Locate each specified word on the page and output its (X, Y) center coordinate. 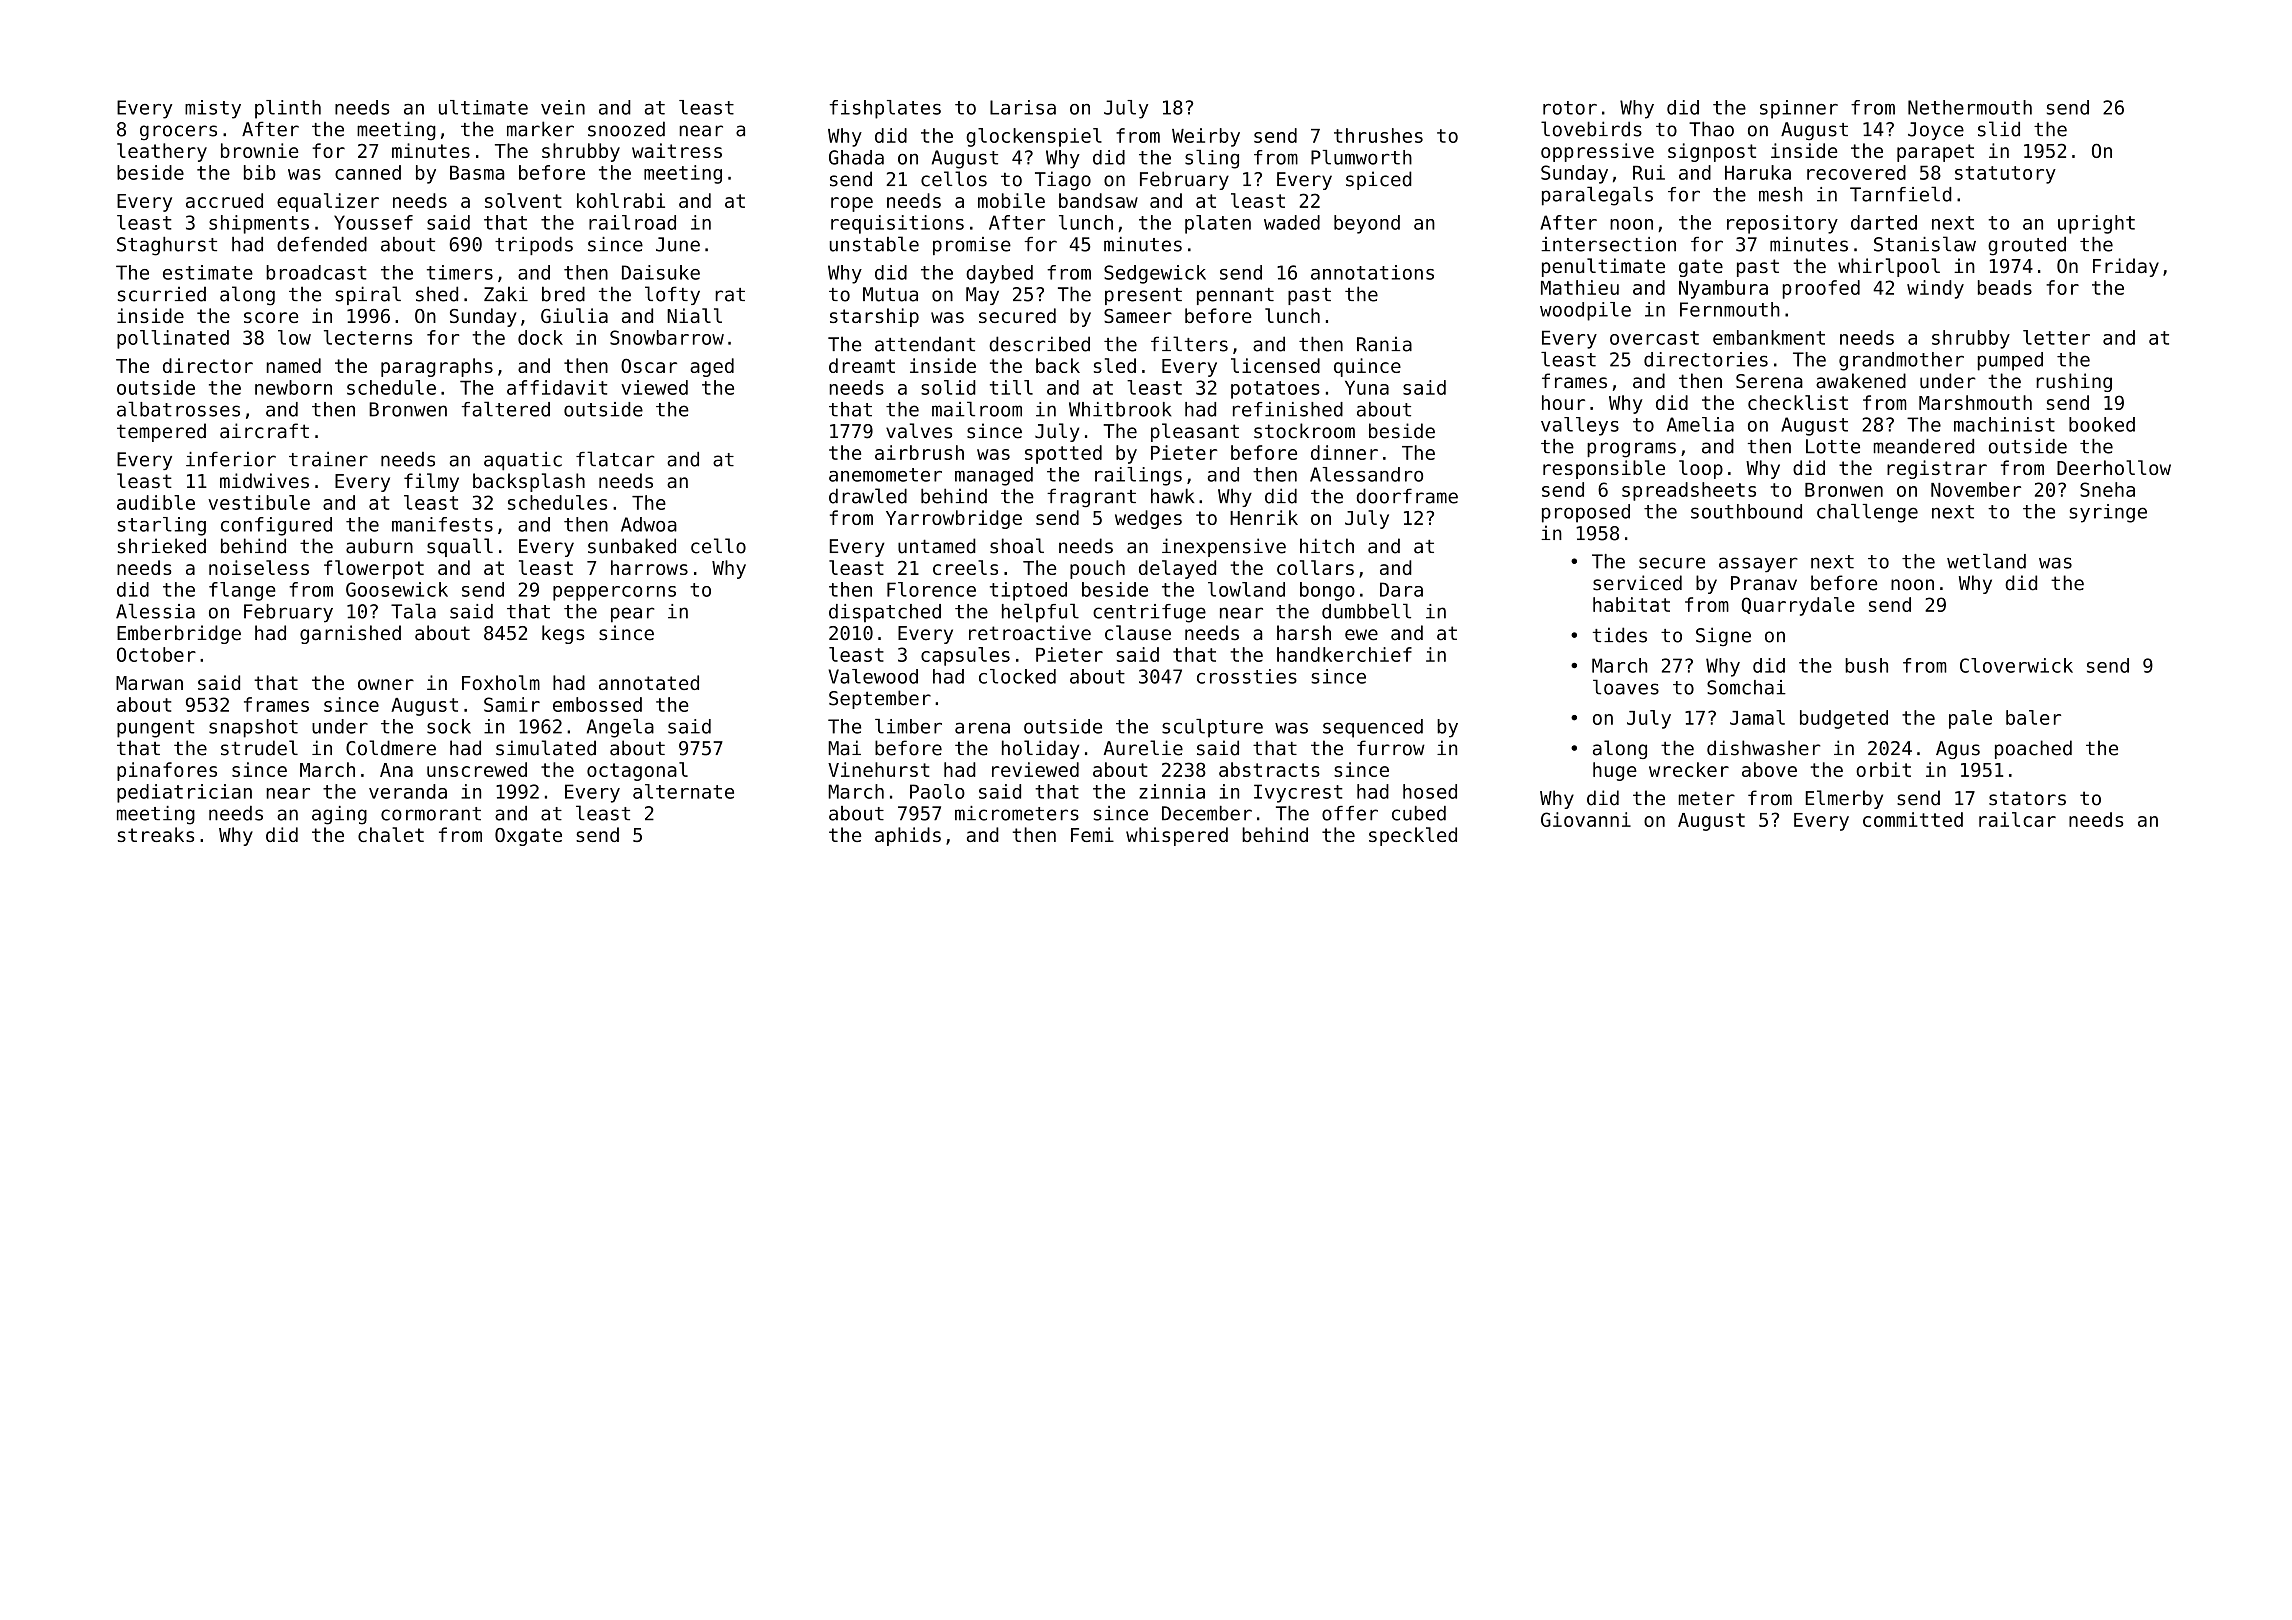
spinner (1799, 109)
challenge (1867, 513)
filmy (431, 482)
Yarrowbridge (954, 519)
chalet (391, 834)
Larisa (1023, 107)
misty (213, 109)
